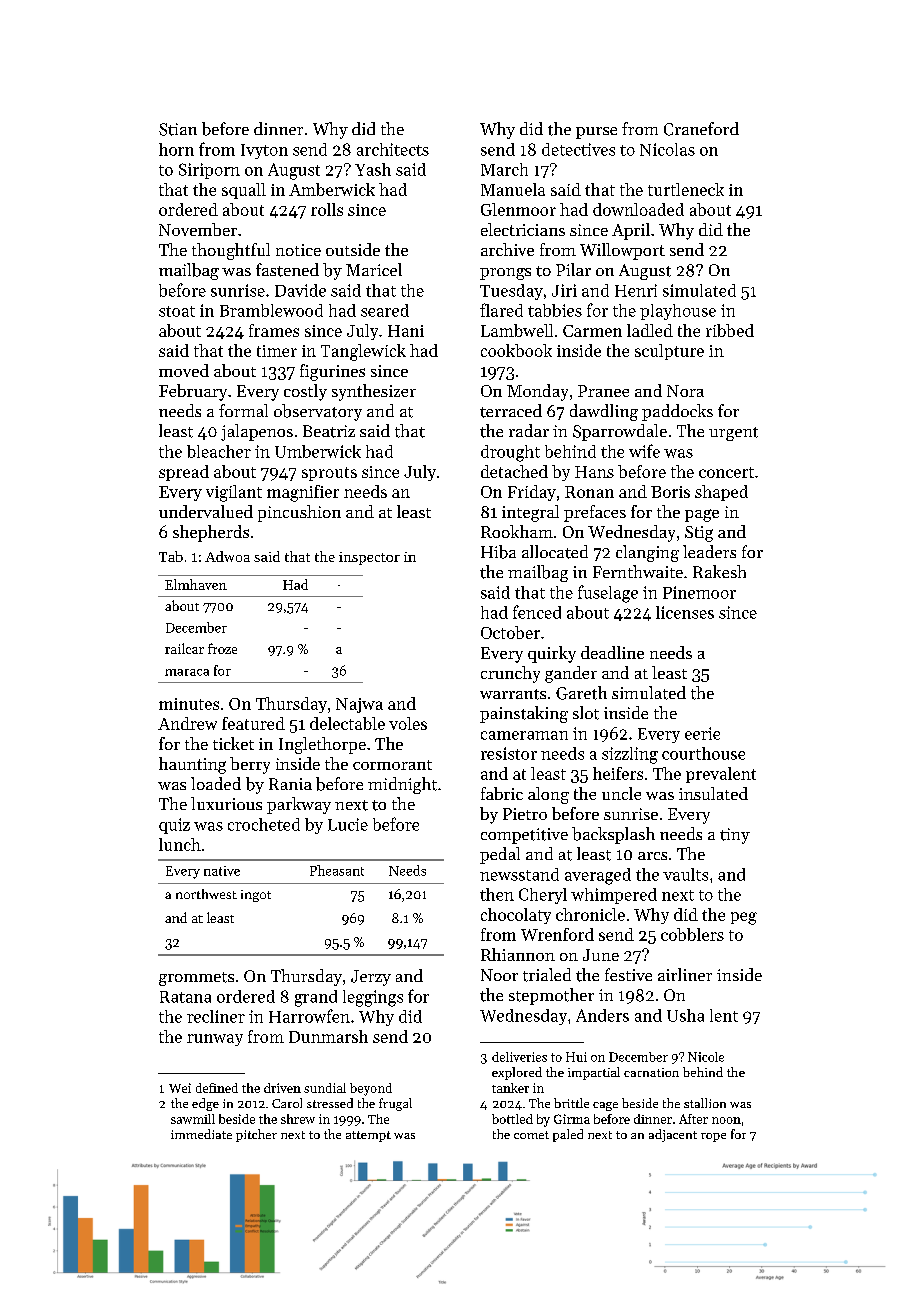 This image has height=1311, width=924. What do you see at coordinates (374, 269) in the image?
I see `Maricel` at bounding box center [374, 269].
